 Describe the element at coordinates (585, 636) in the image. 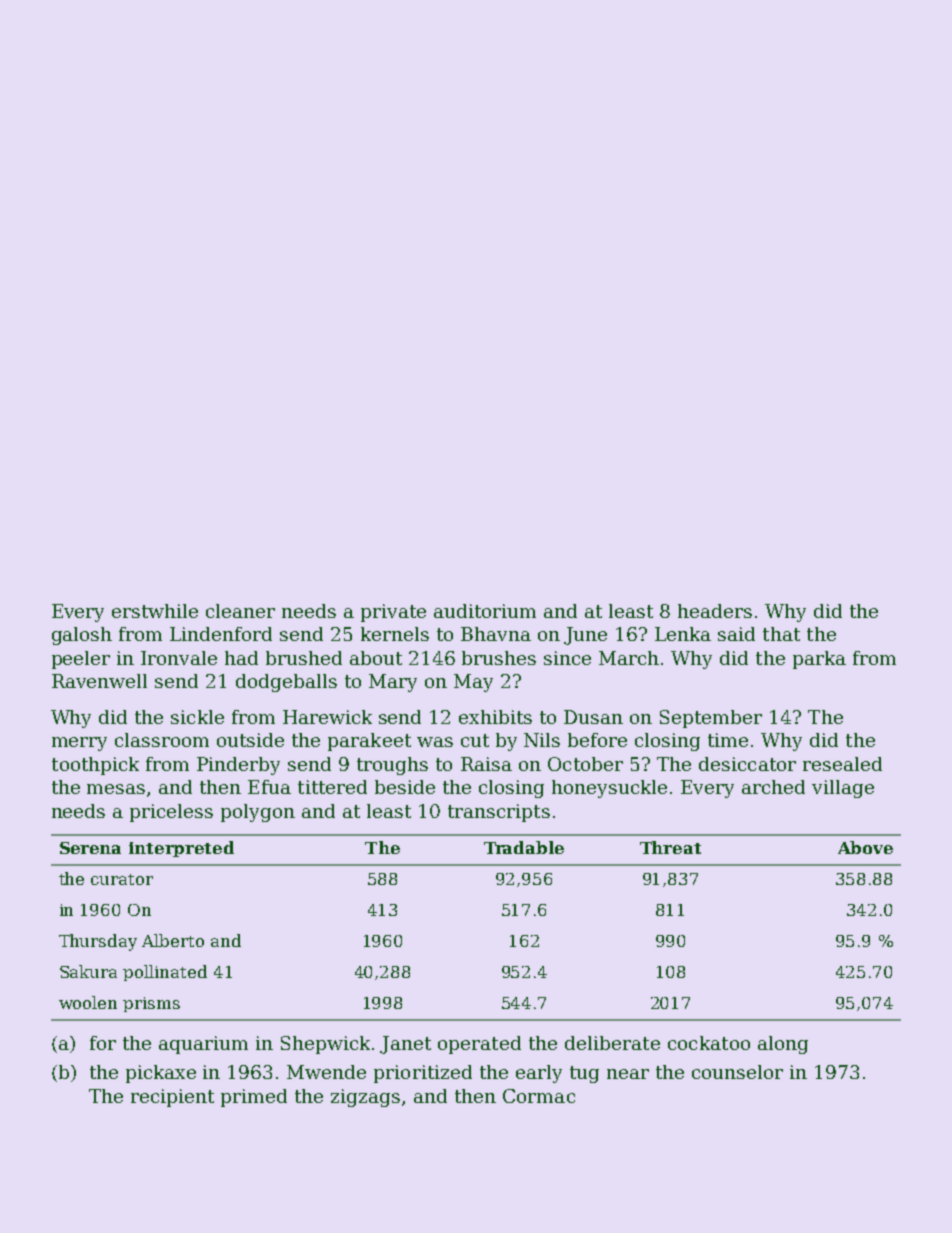

I see `June` at that location.
